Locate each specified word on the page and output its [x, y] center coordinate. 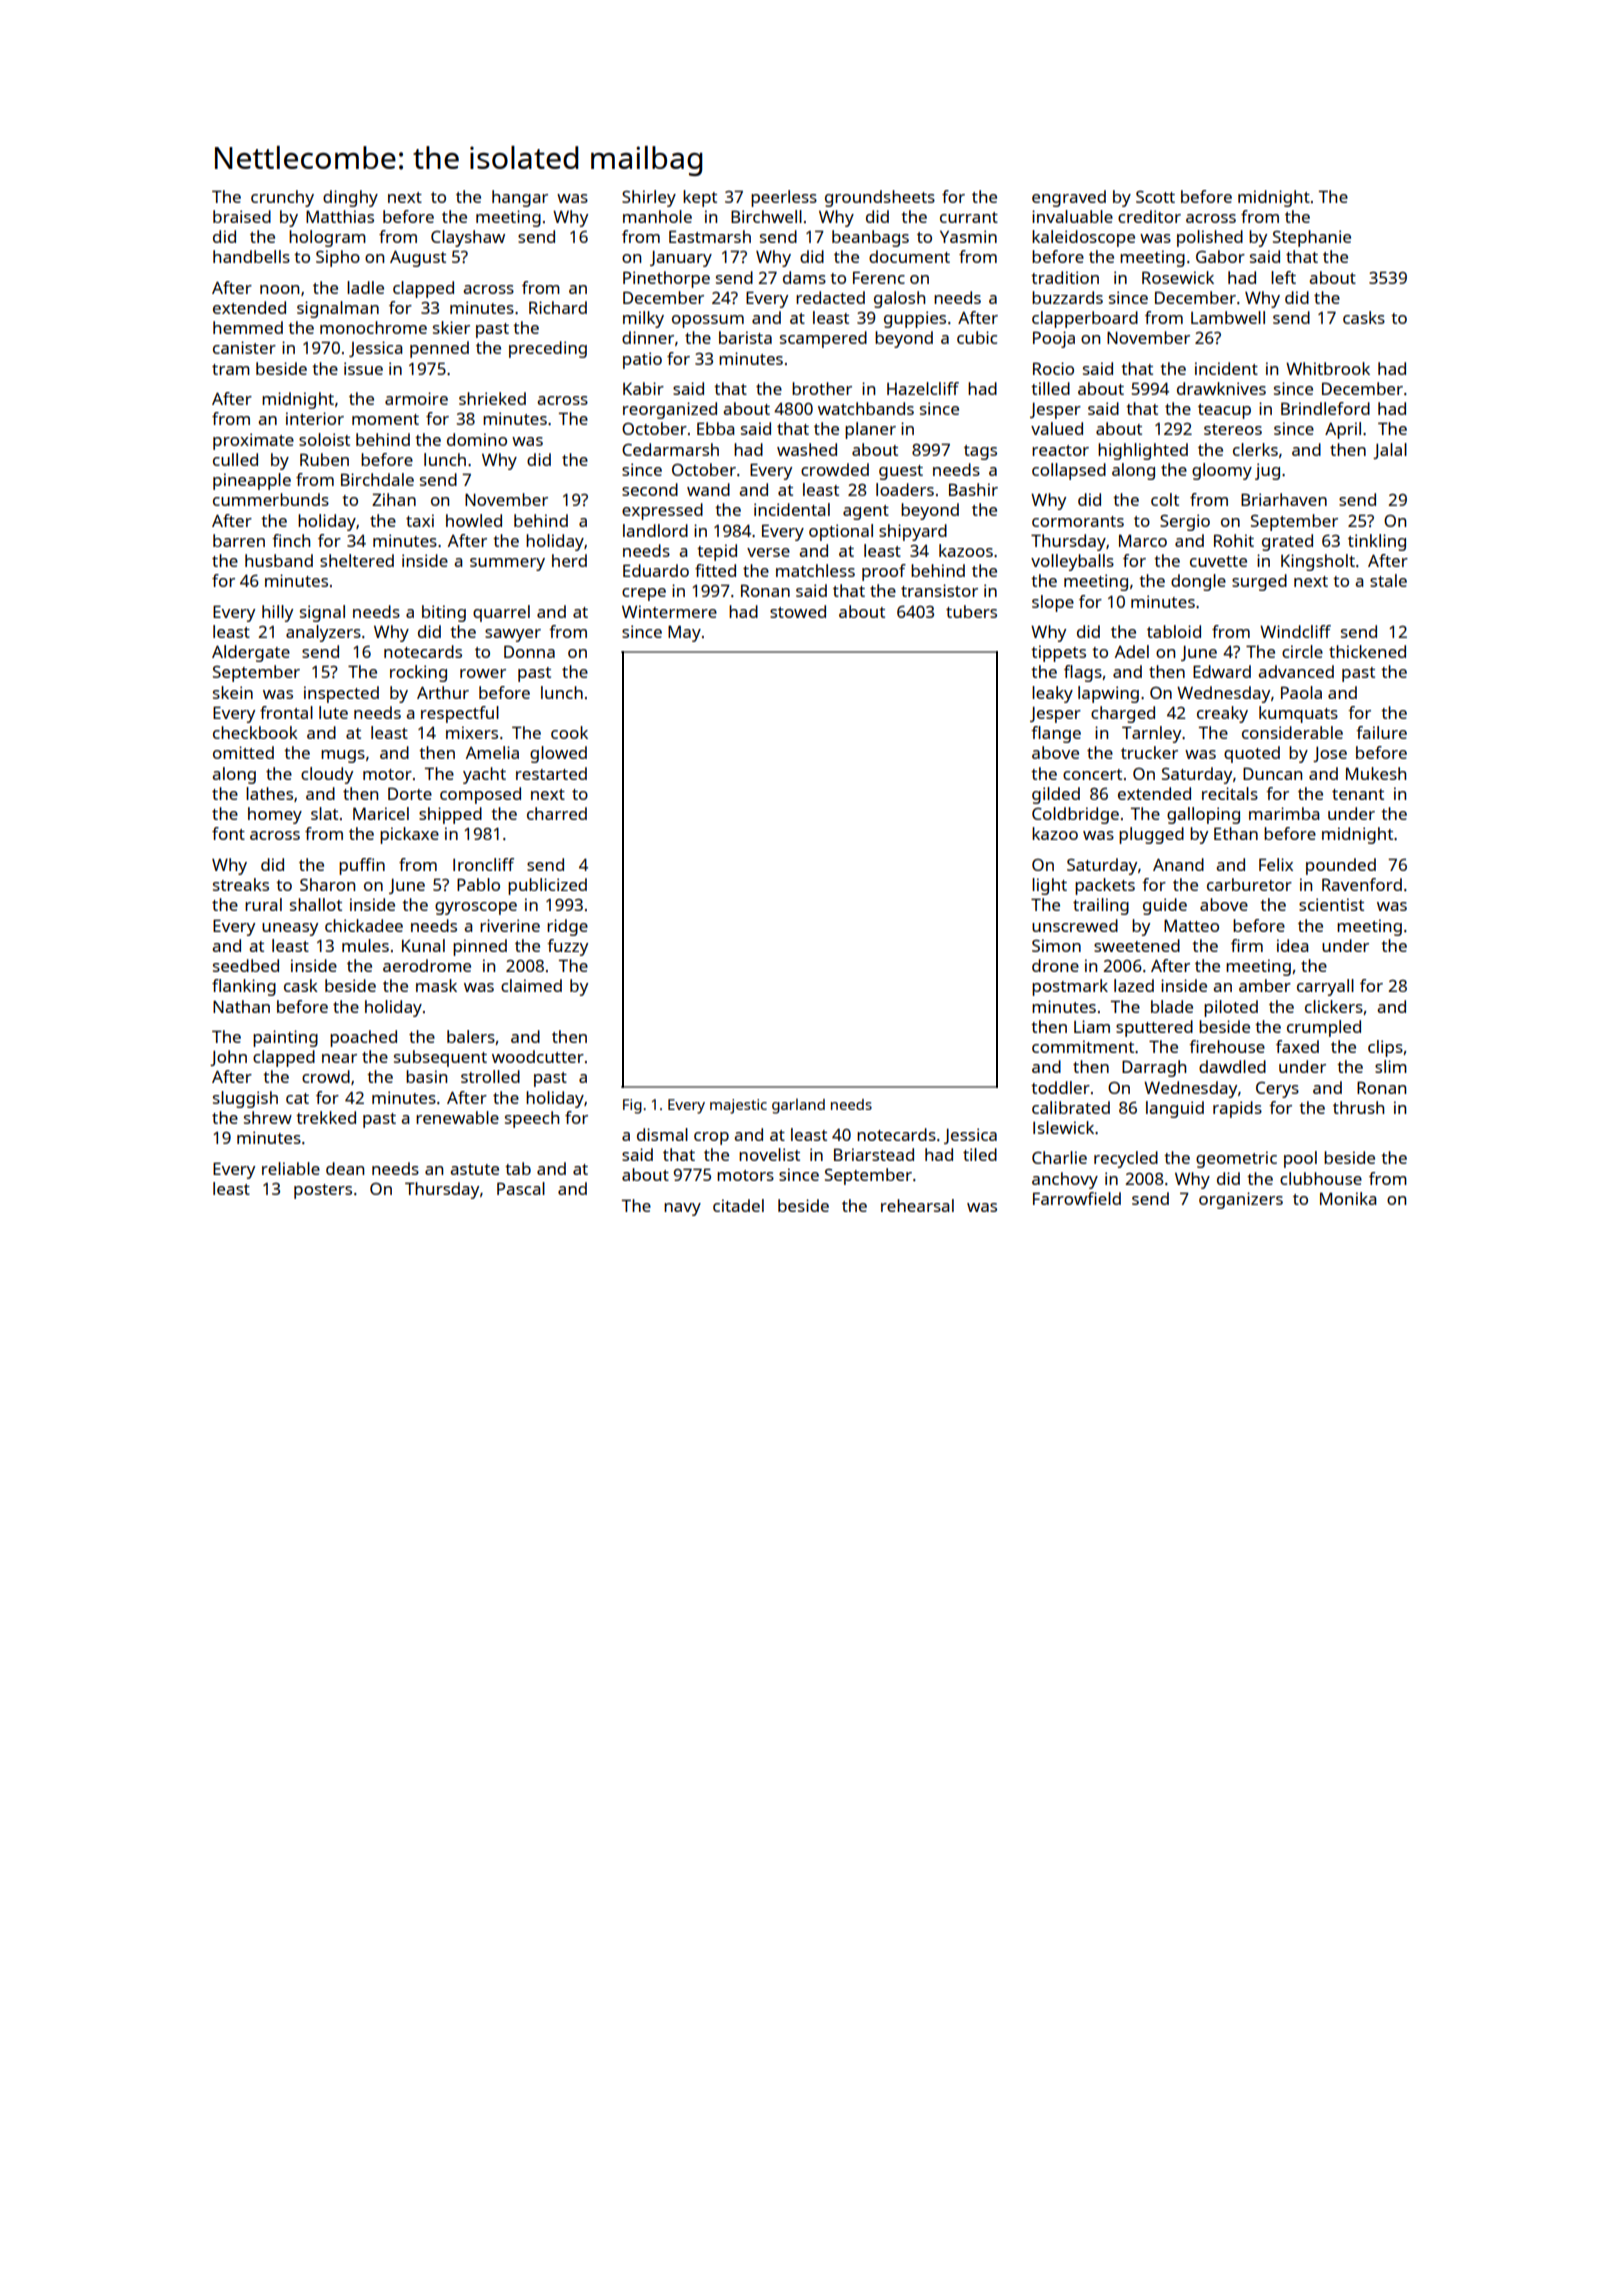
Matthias [340, 216]
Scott [1155, 197]
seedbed [246, 965]
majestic [738, 1106]
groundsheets [880, 198]
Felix [1276, 864]
